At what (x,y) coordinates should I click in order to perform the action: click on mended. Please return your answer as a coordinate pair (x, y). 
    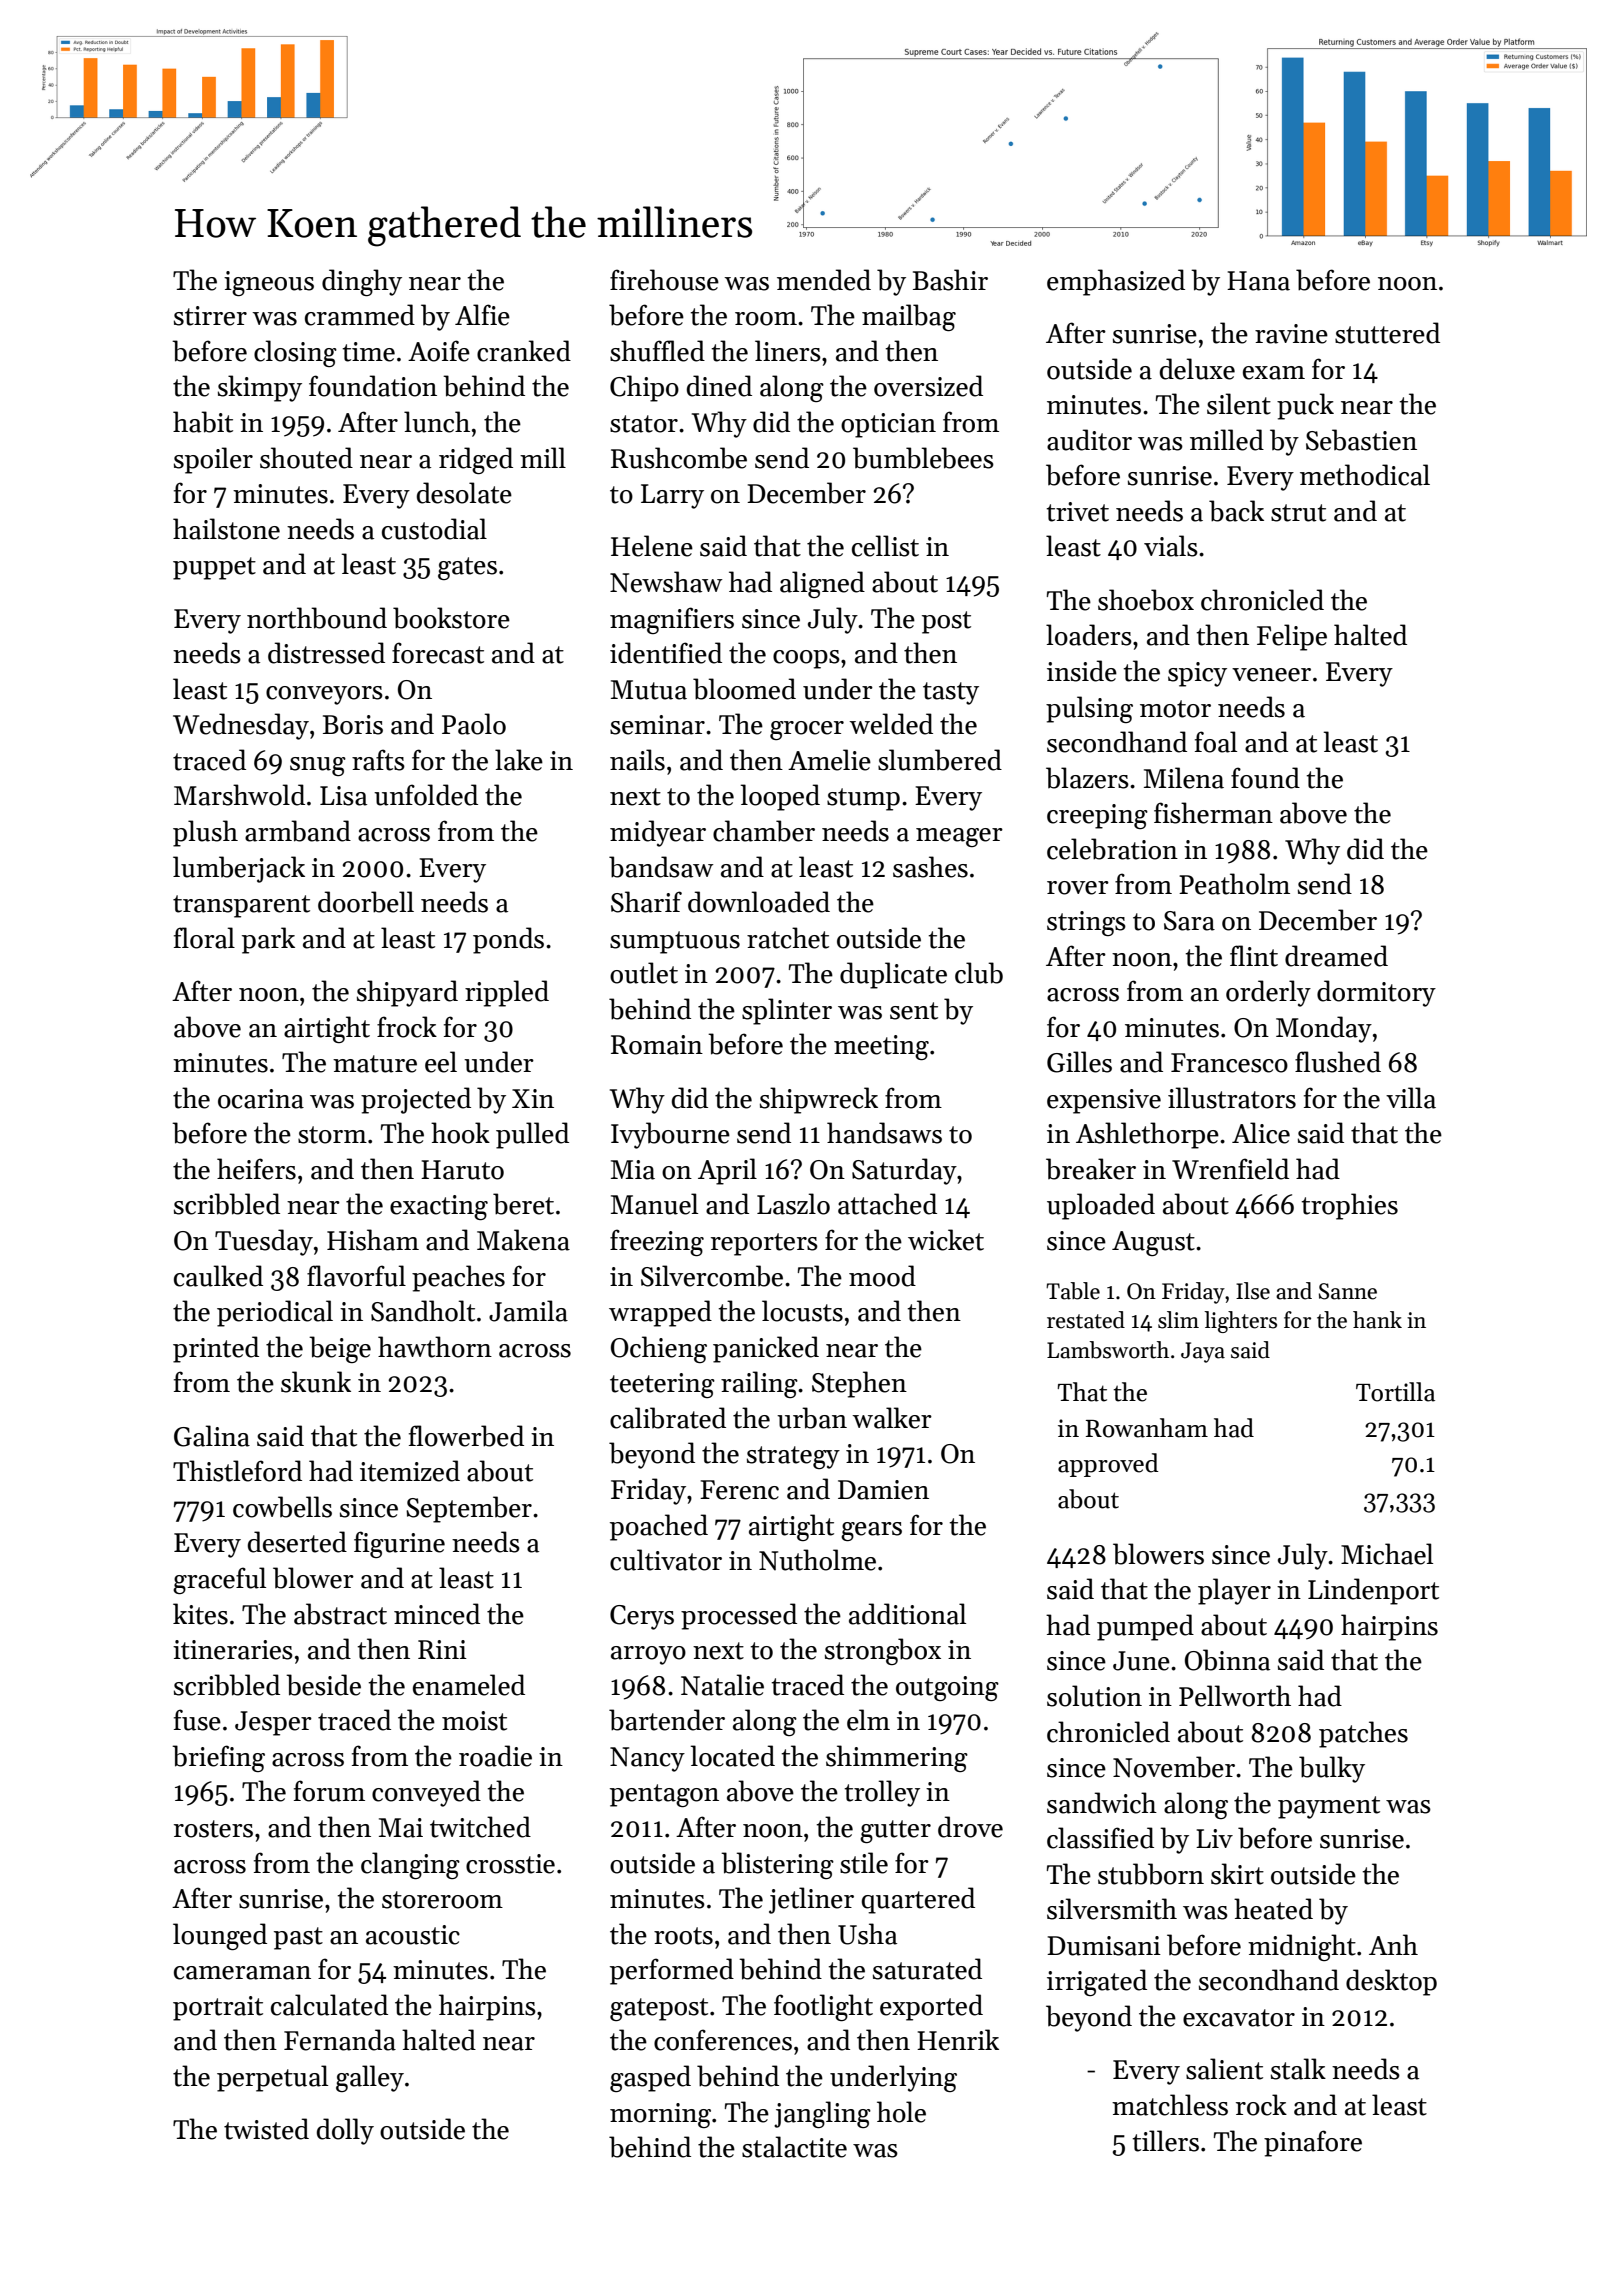
    Looking at the image, I should click on (824, 280).
